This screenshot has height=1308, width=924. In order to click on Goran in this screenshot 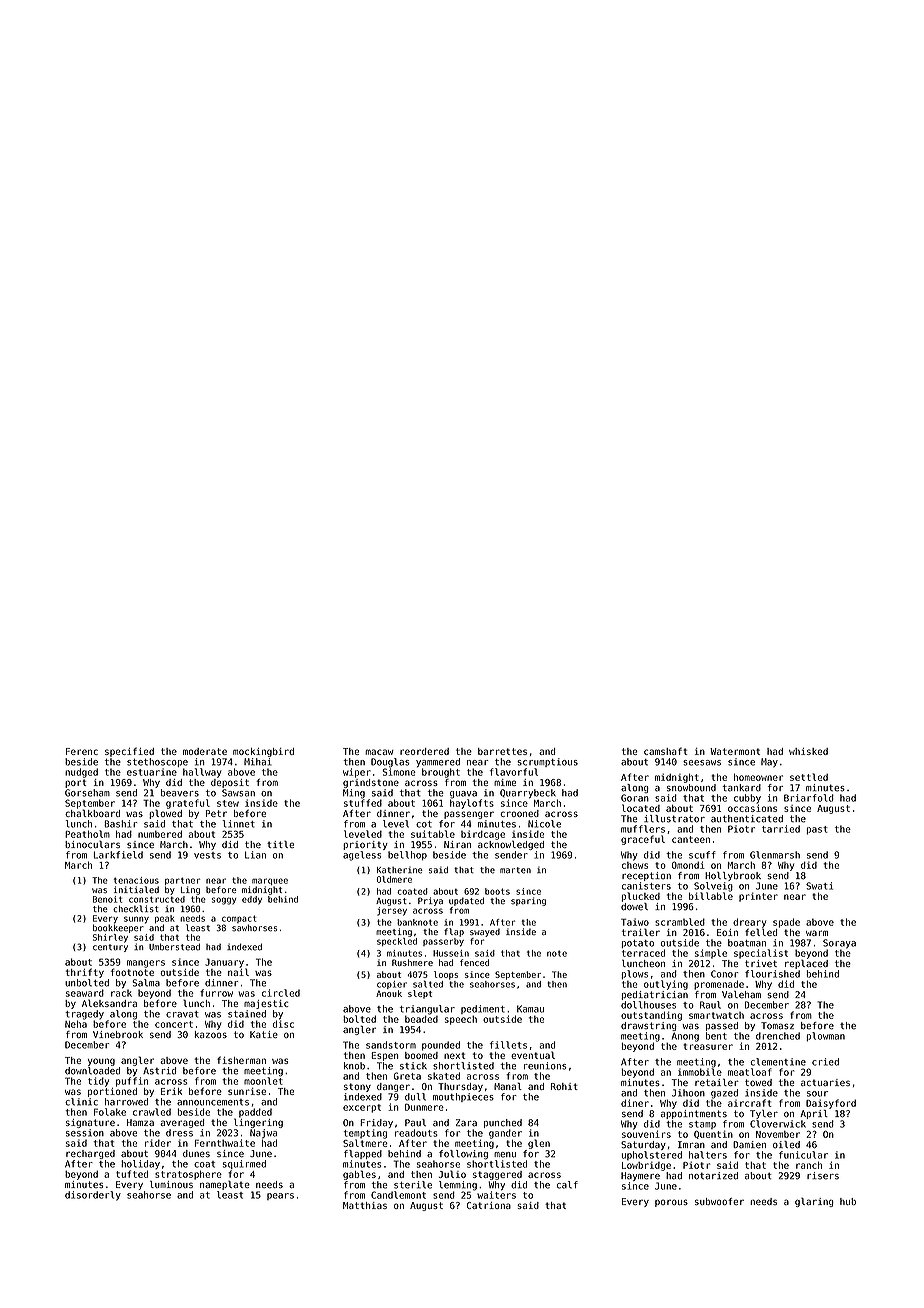, I will do `click(635, 798)`.
